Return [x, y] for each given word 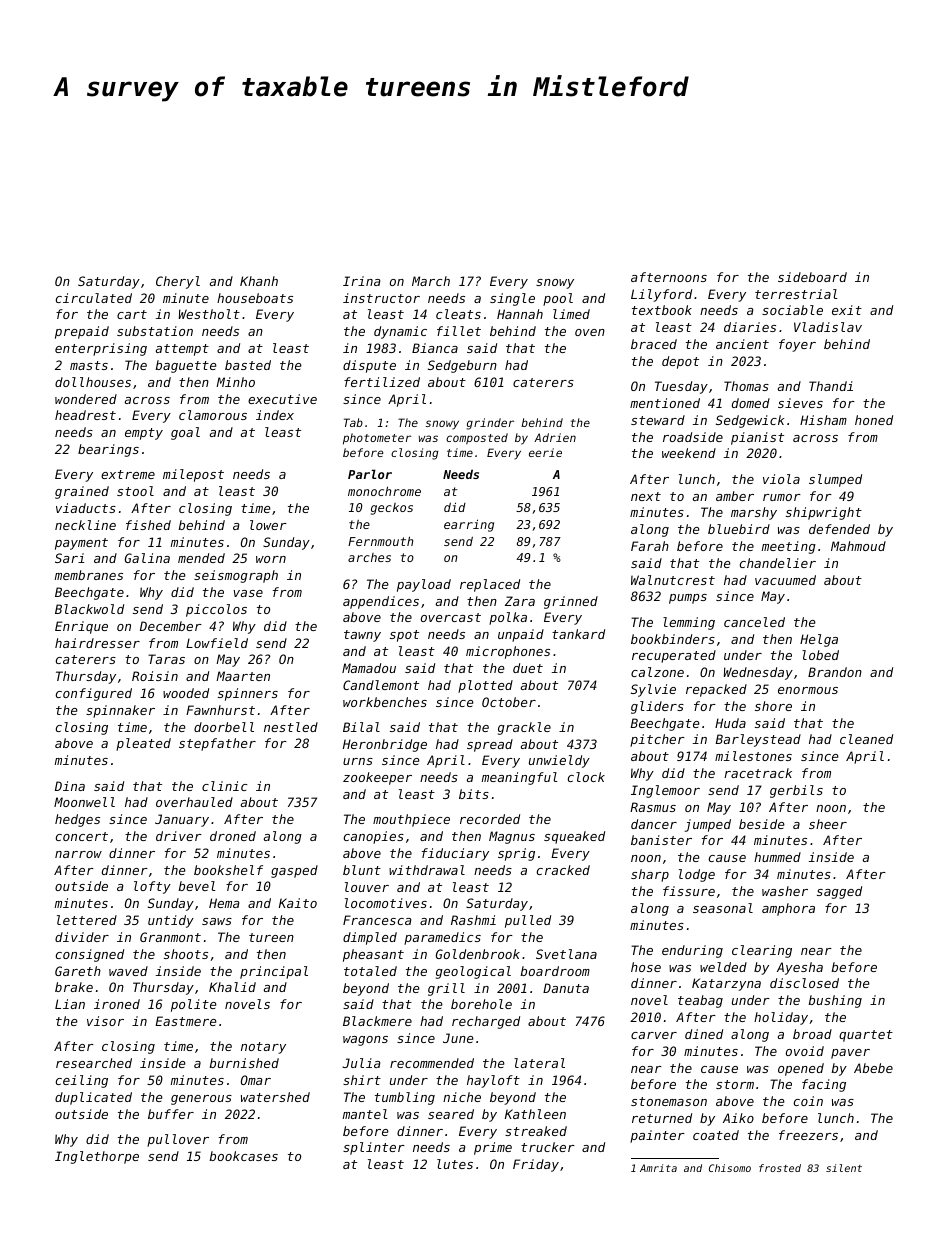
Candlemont [381, 685]
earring [469, 525]
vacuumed [785, 580]
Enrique [81, 627]
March [431, 281]
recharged [486, 1022]
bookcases [243, 1156]
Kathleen [535, 1114]
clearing [762, 951]
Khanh [259, 281]
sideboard [812, 277]
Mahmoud [858, 546]
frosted [780, 1168]
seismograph [236, 576]
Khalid [232, 987]
